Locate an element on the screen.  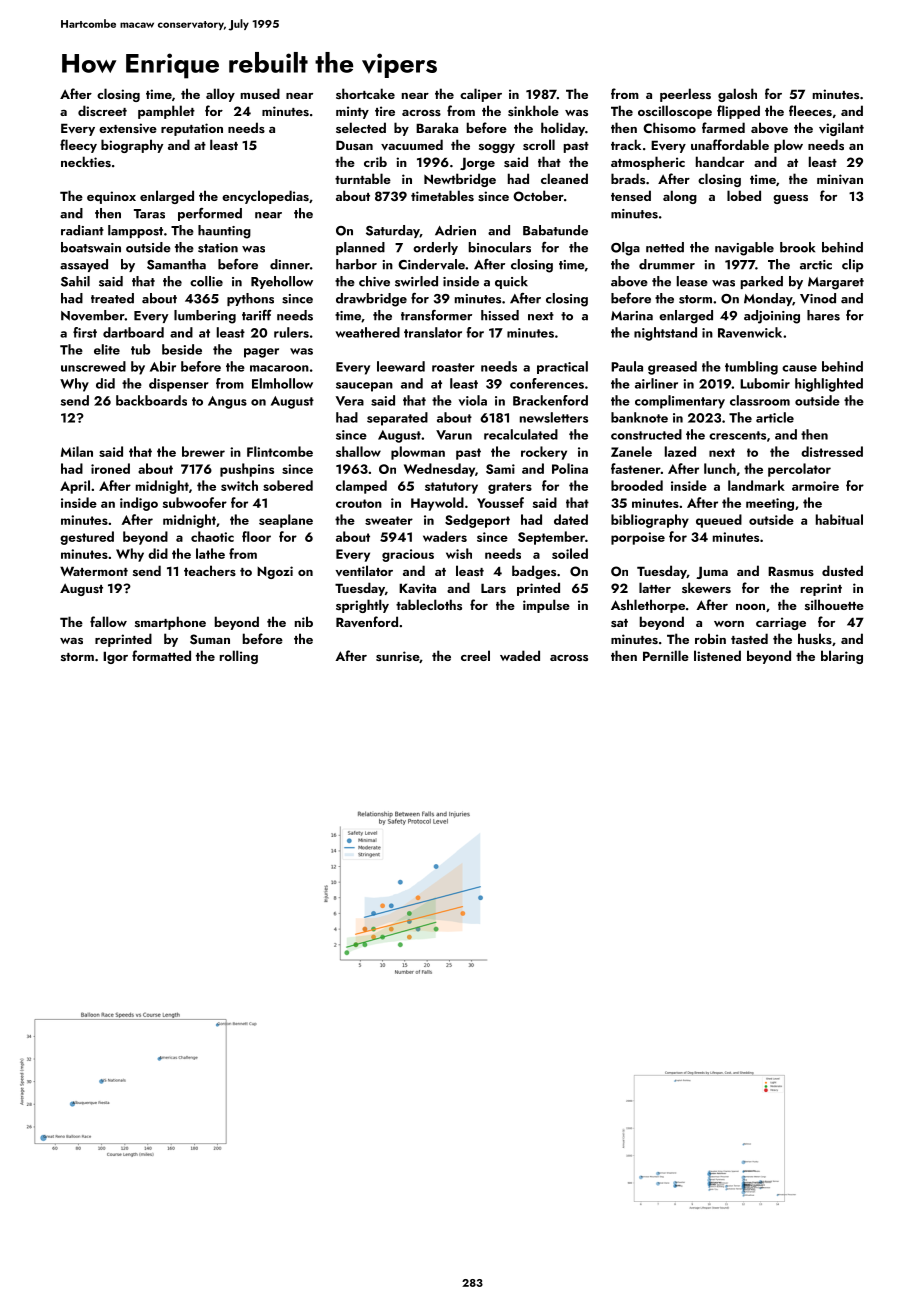
cause is located at coordinates (799, 368).
